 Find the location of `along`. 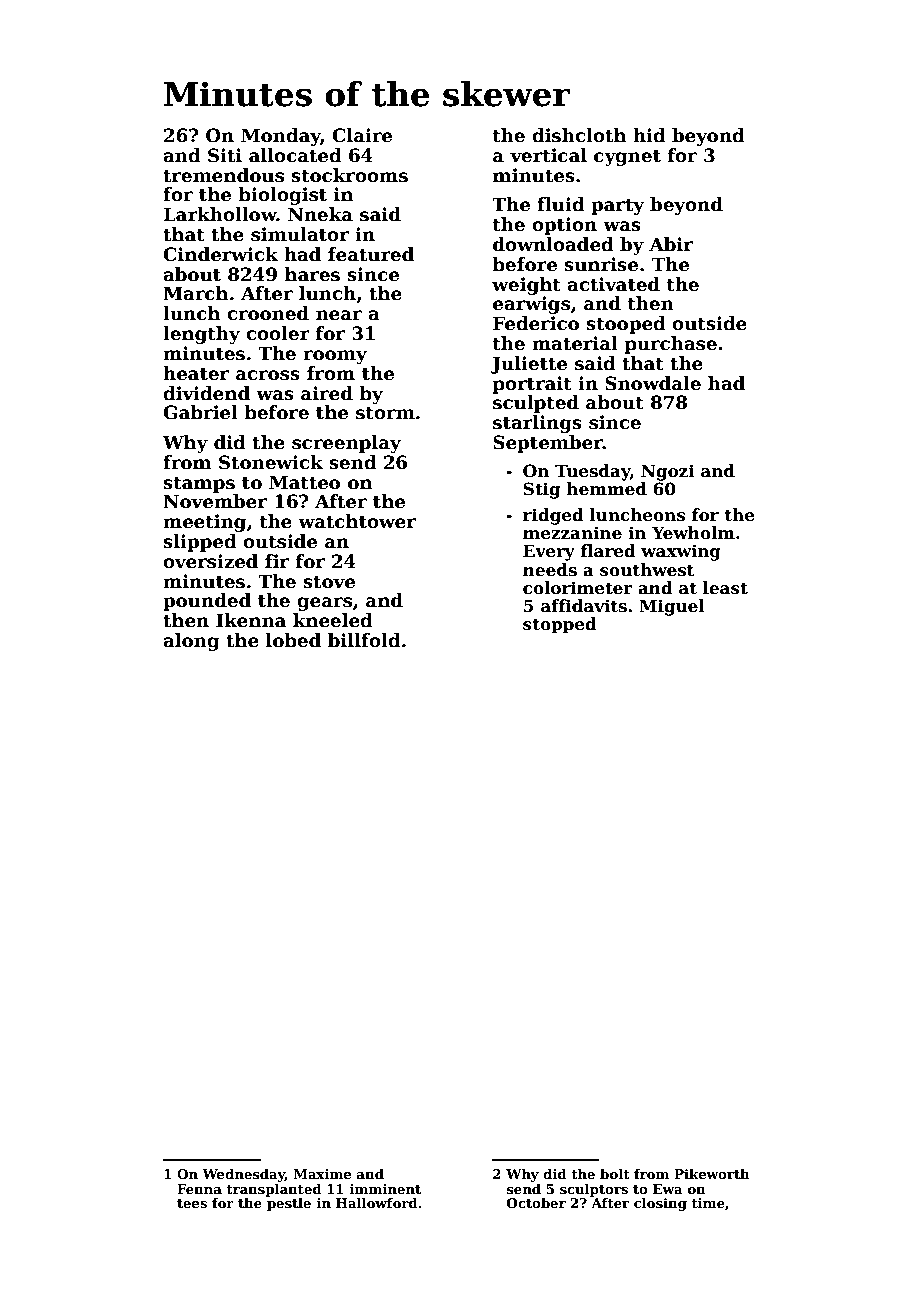

along is located at coordinates (191, 642).
